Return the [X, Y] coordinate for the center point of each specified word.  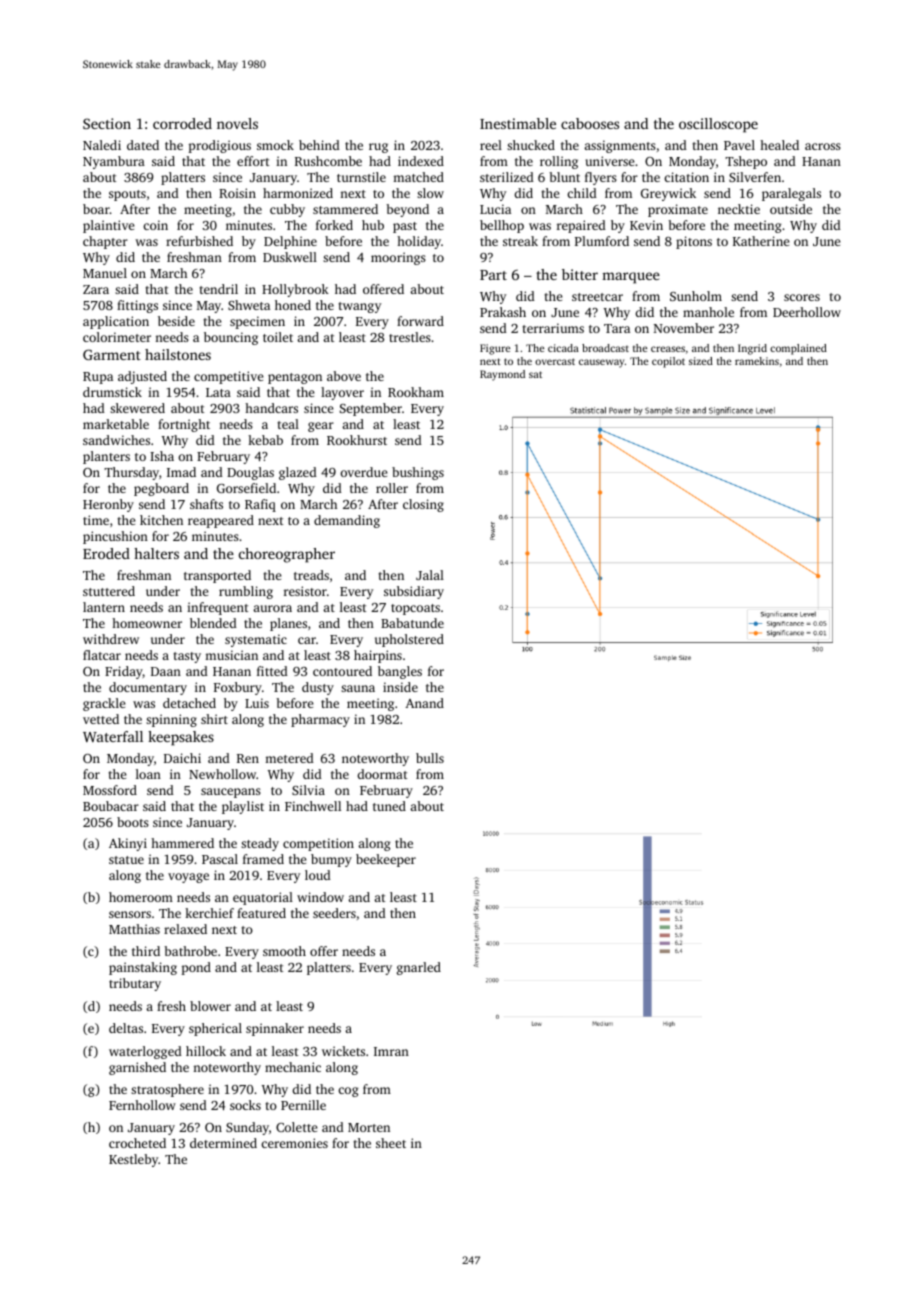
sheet [391, 1143]
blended [213, 623]
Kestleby [133, 1160]
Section [107, 123]
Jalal [430, 575]
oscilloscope [718, 125]
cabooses [590, 123]
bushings [418, 473]
